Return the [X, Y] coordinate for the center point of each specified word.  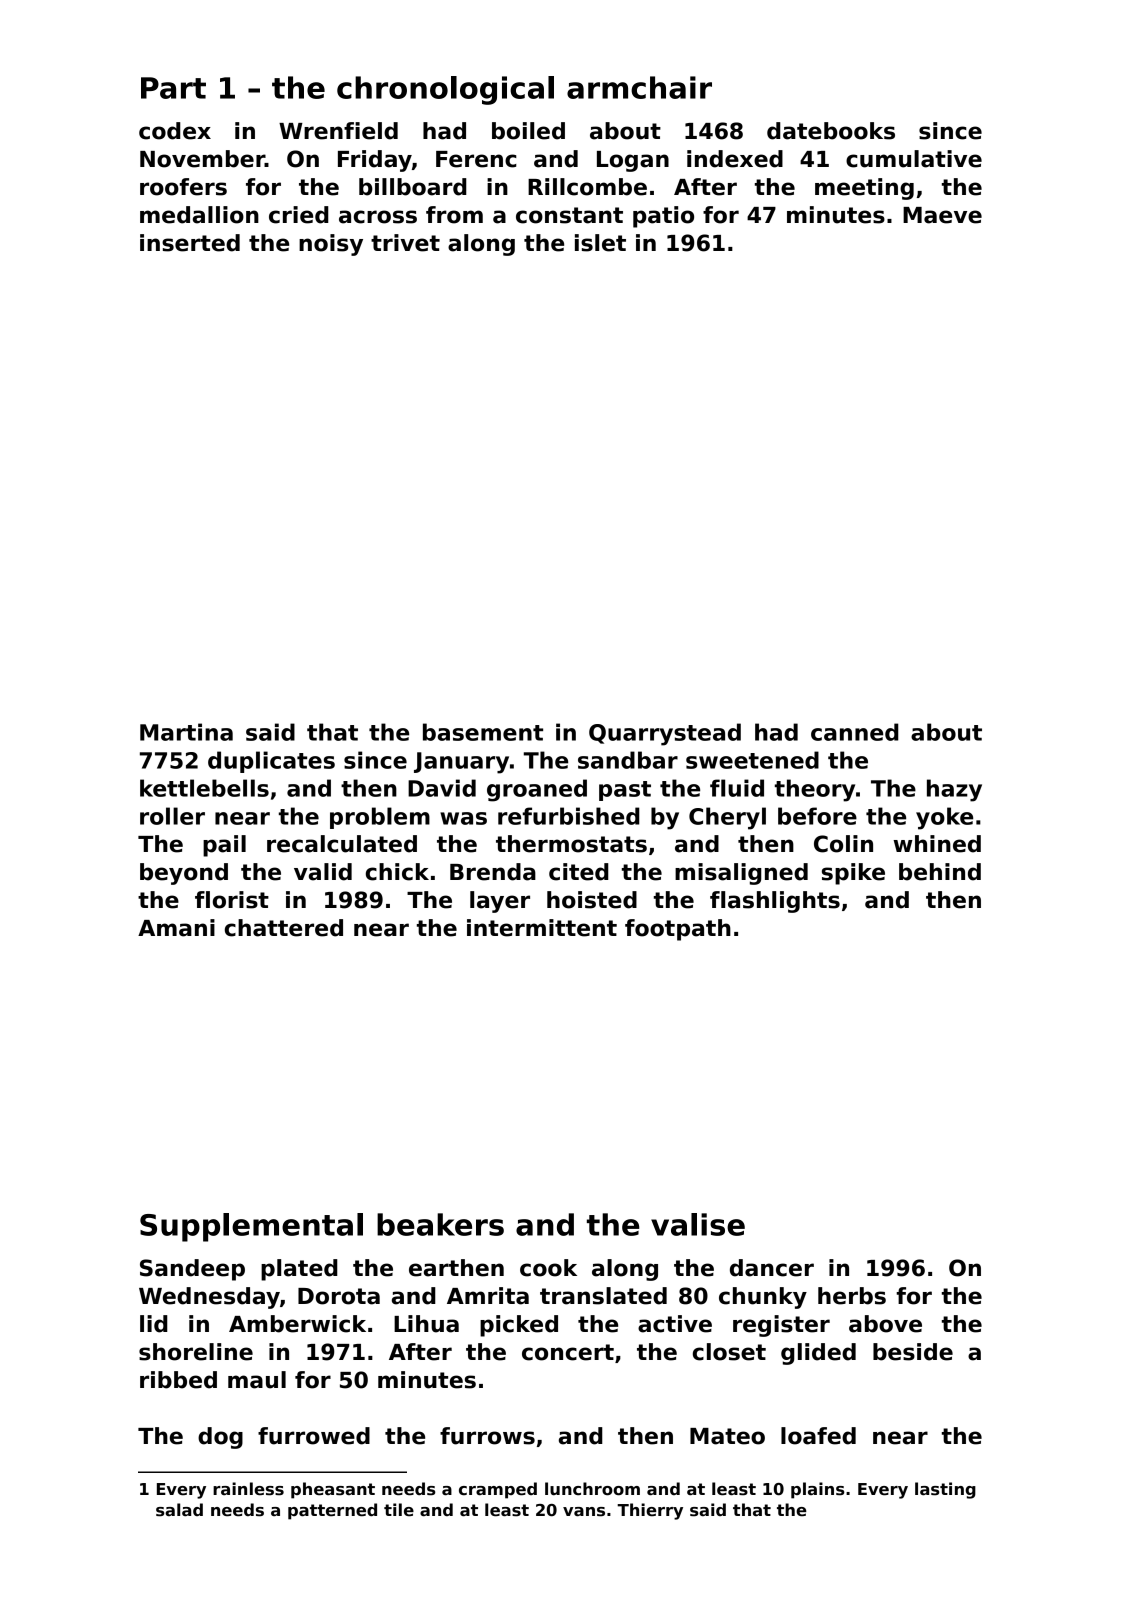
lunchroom [592, 1489]
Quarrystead [665, 734]
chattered [284, 928]
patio [663, 217]
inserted [190, 243]
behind [940, 872]
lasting [945, 1490]
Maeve [942, 215]
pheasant [333, 1490]
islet [600, 243]
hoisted [592, 900]
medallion [199, 215]
